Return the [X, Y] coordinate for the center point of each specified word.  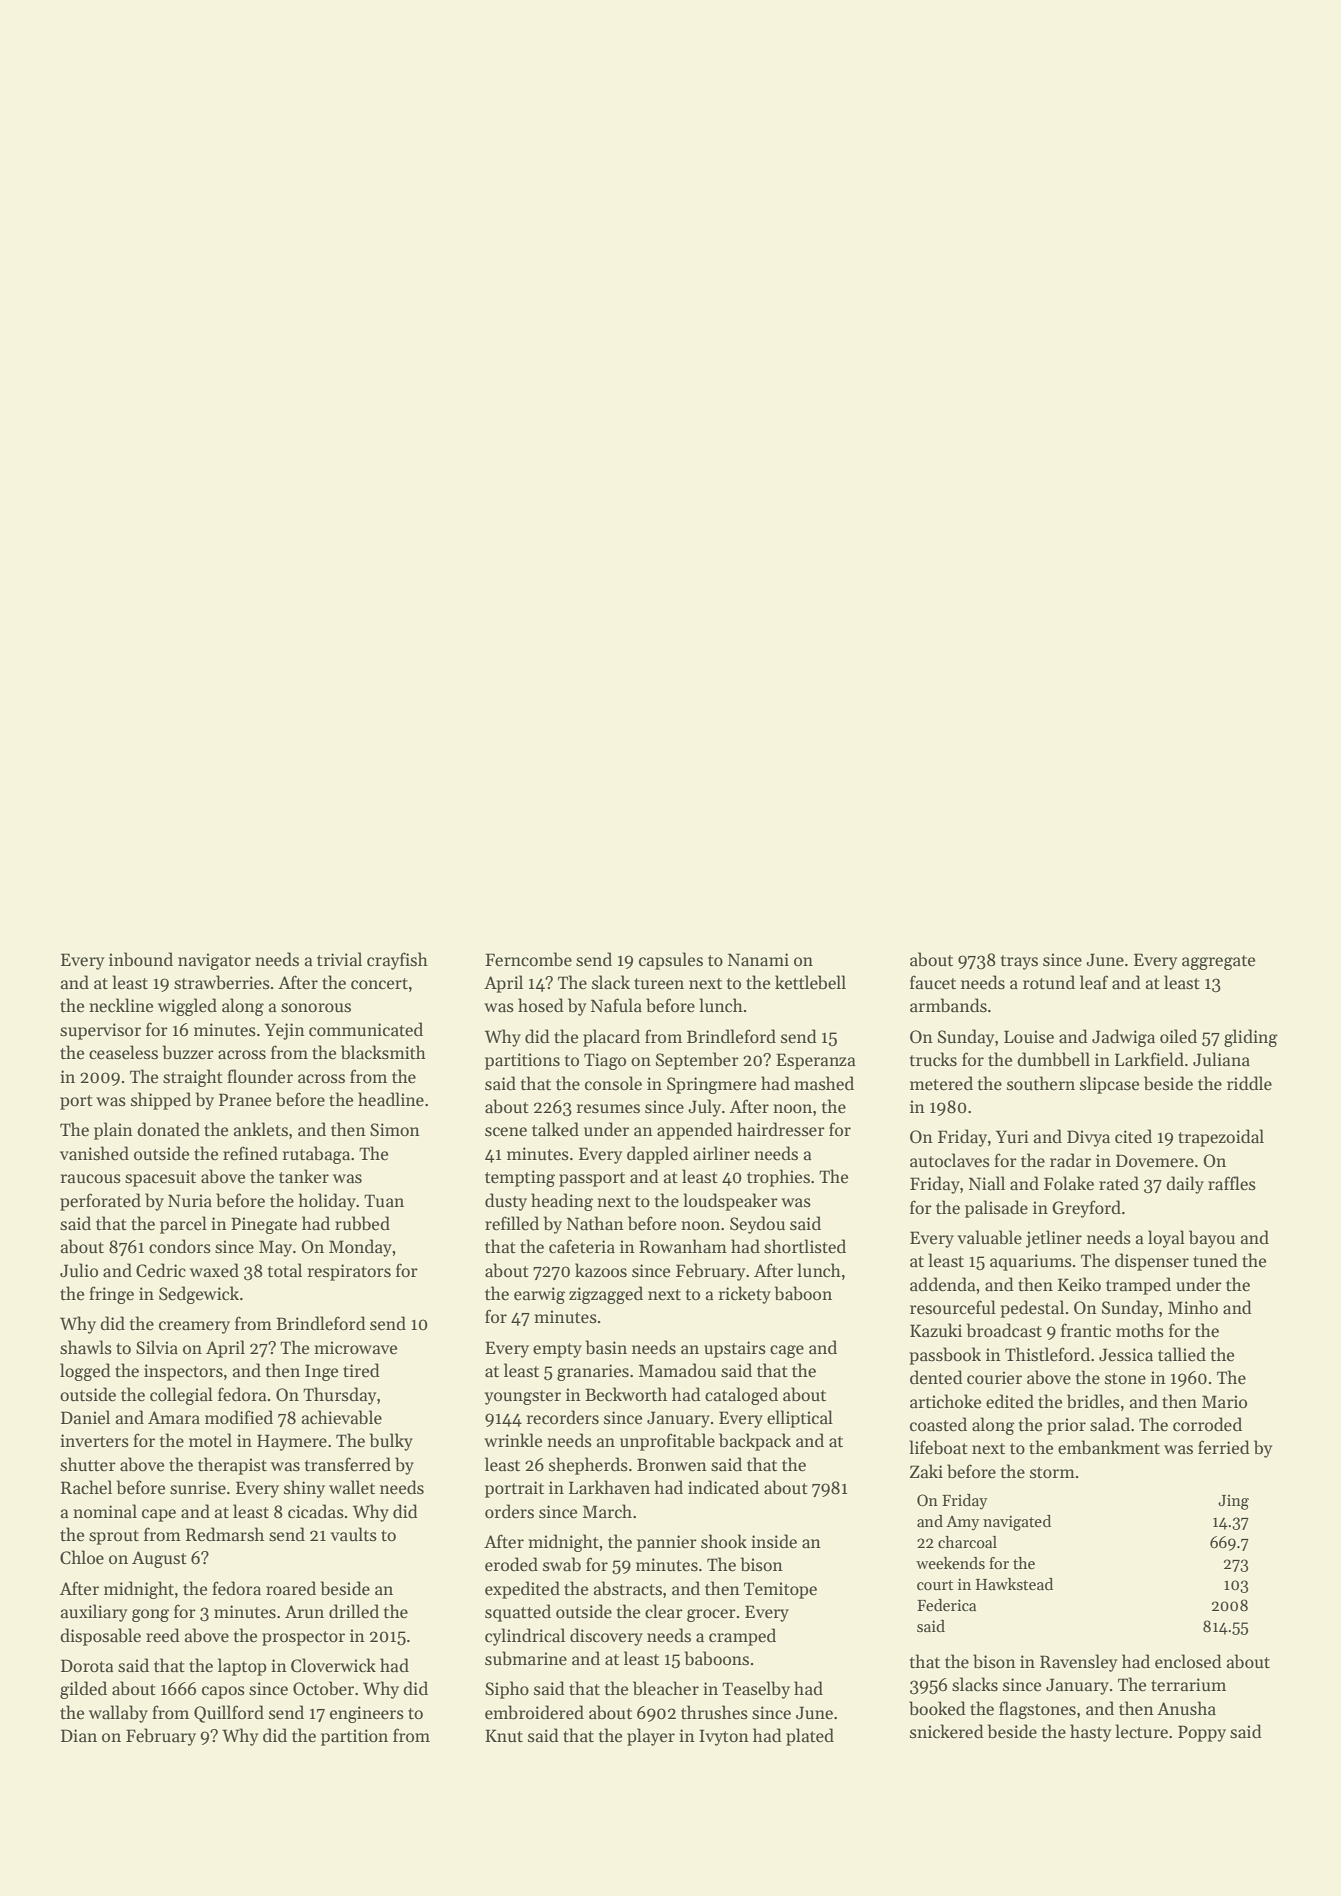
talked [555, 1129]
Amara [174, 1418]
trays [1019, 962]
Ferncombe [528, 959]
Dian [79, 1736]
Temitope [780, 1590]
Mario [1224, 1402]
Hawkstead [1014, 1584]
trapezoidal [1221, 1138]
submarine [526, 1658]
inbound [141, 959]
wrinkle [513, 1440]
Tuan [384, 1201]
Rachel [86, 1487]
